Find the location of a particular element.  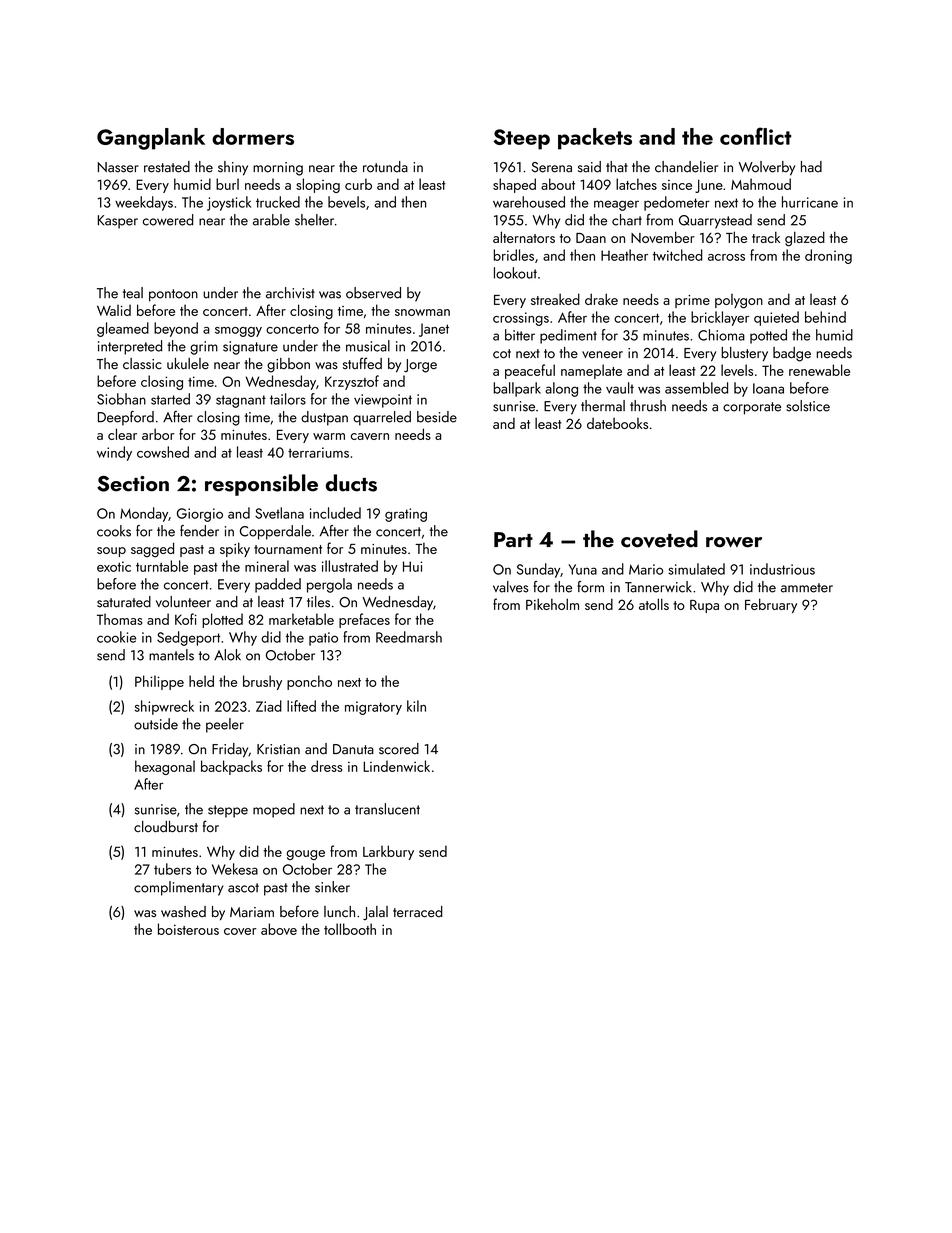

Chioma is located at coordinates (721, 335).
